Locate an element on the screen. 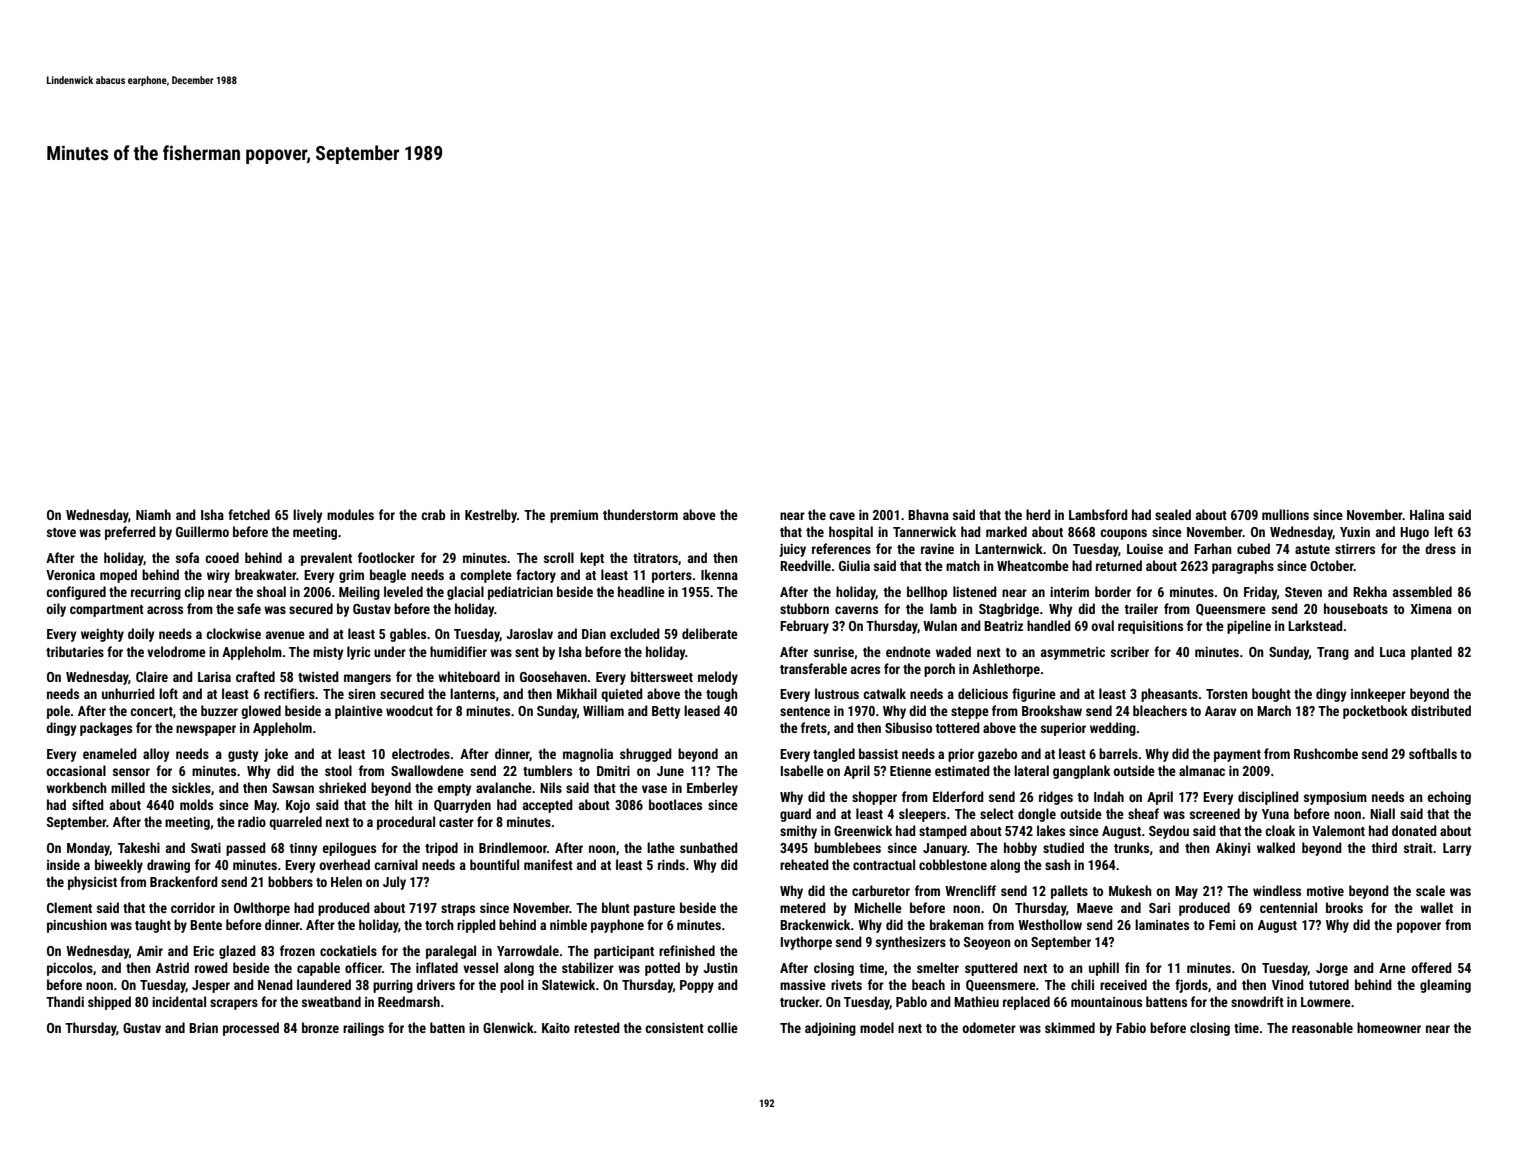  Eric is located at coordinates (203, 951).
